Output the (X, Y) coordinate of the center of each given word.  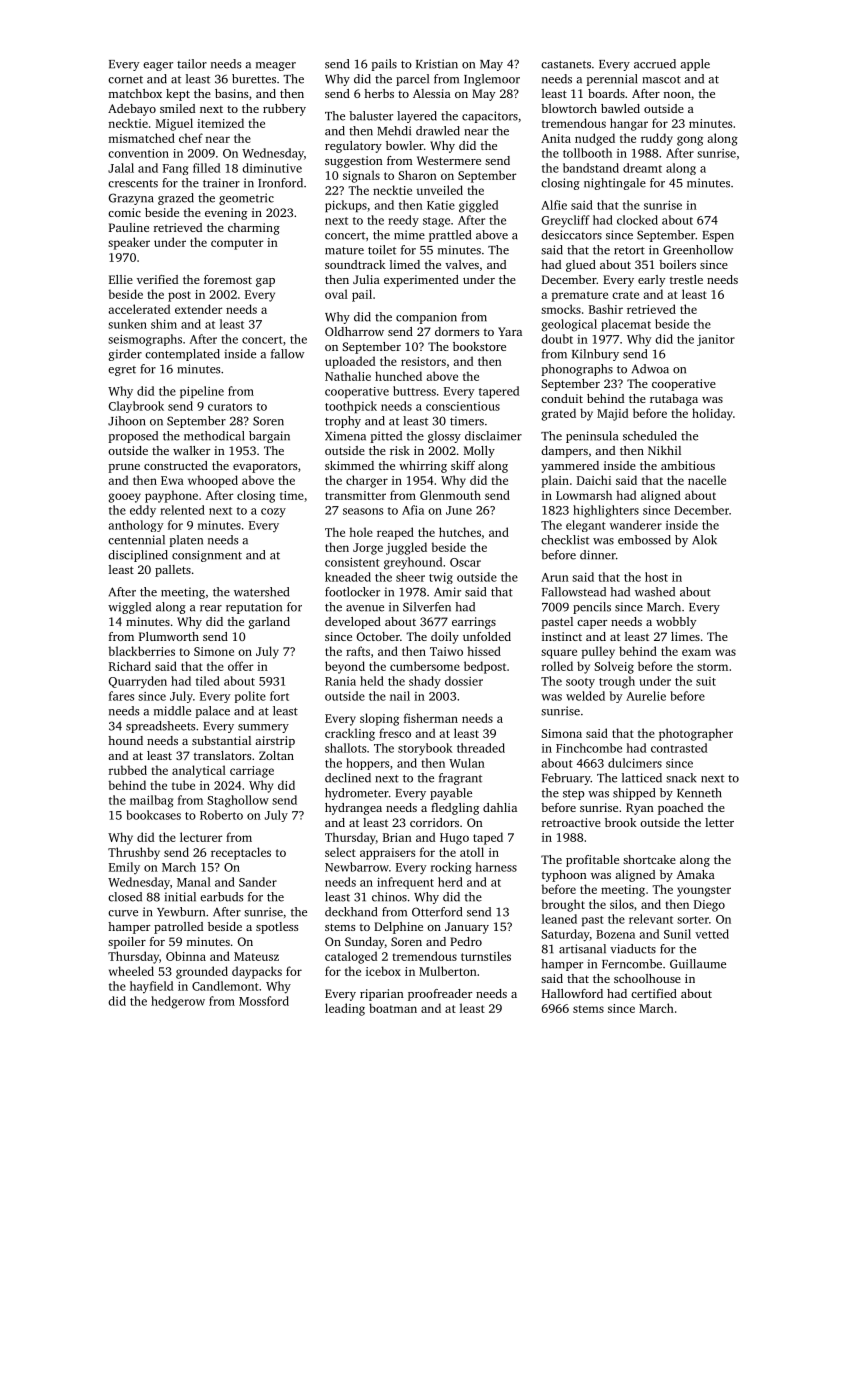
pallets (173, 571)
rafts (358, 651)
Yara (510, 331)
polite (250, 697)
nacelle (707, 480)
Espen (718, 236)
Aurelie (646, 696)
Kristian (437, 64)
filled (206, 168)
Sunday (365, 943)
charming (254, 229)
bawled (620, 108)
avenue (365, 608)
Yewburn (181, 912)
